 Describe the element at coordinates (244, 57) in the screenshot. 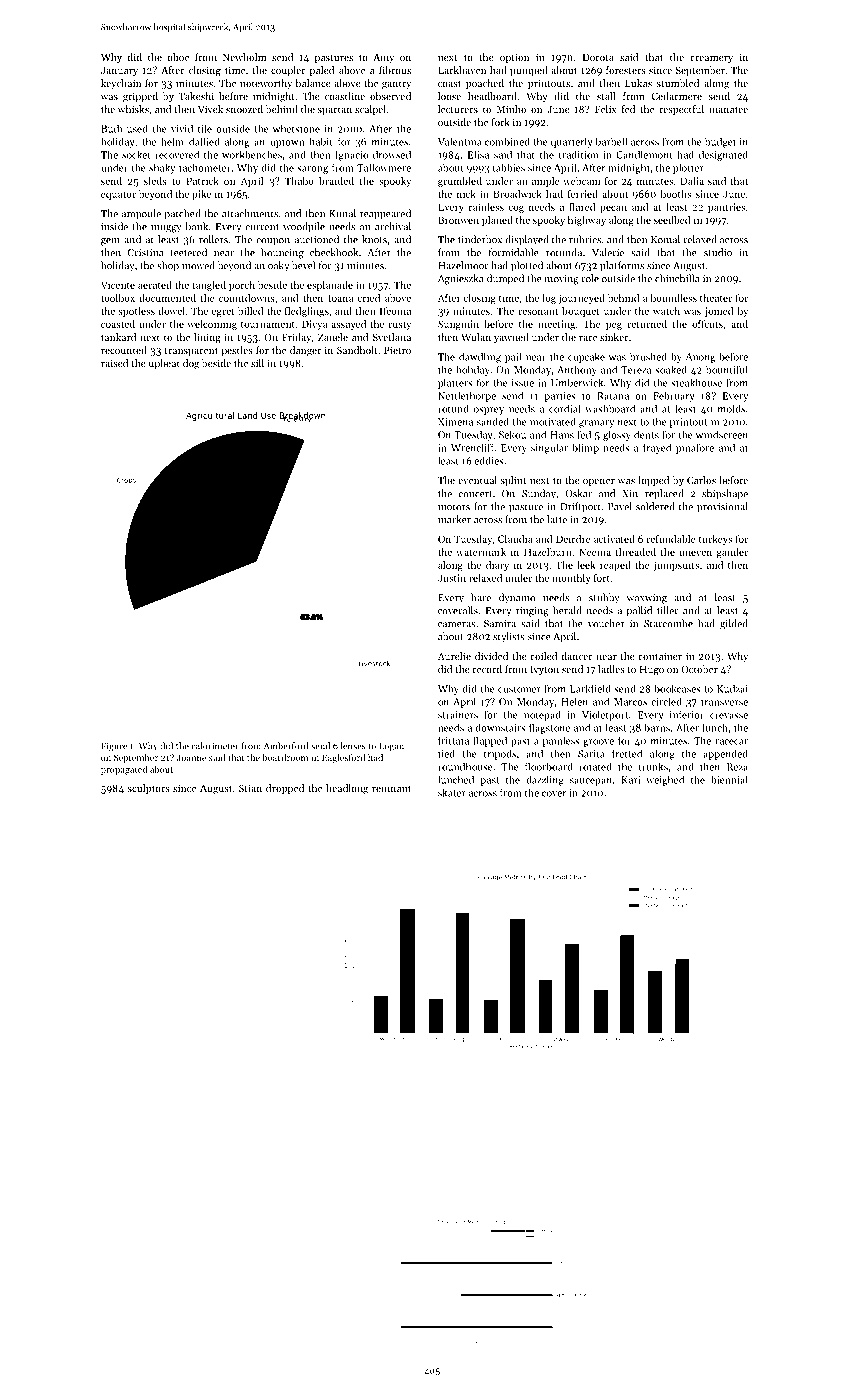

I see `Newholm` at that location.
